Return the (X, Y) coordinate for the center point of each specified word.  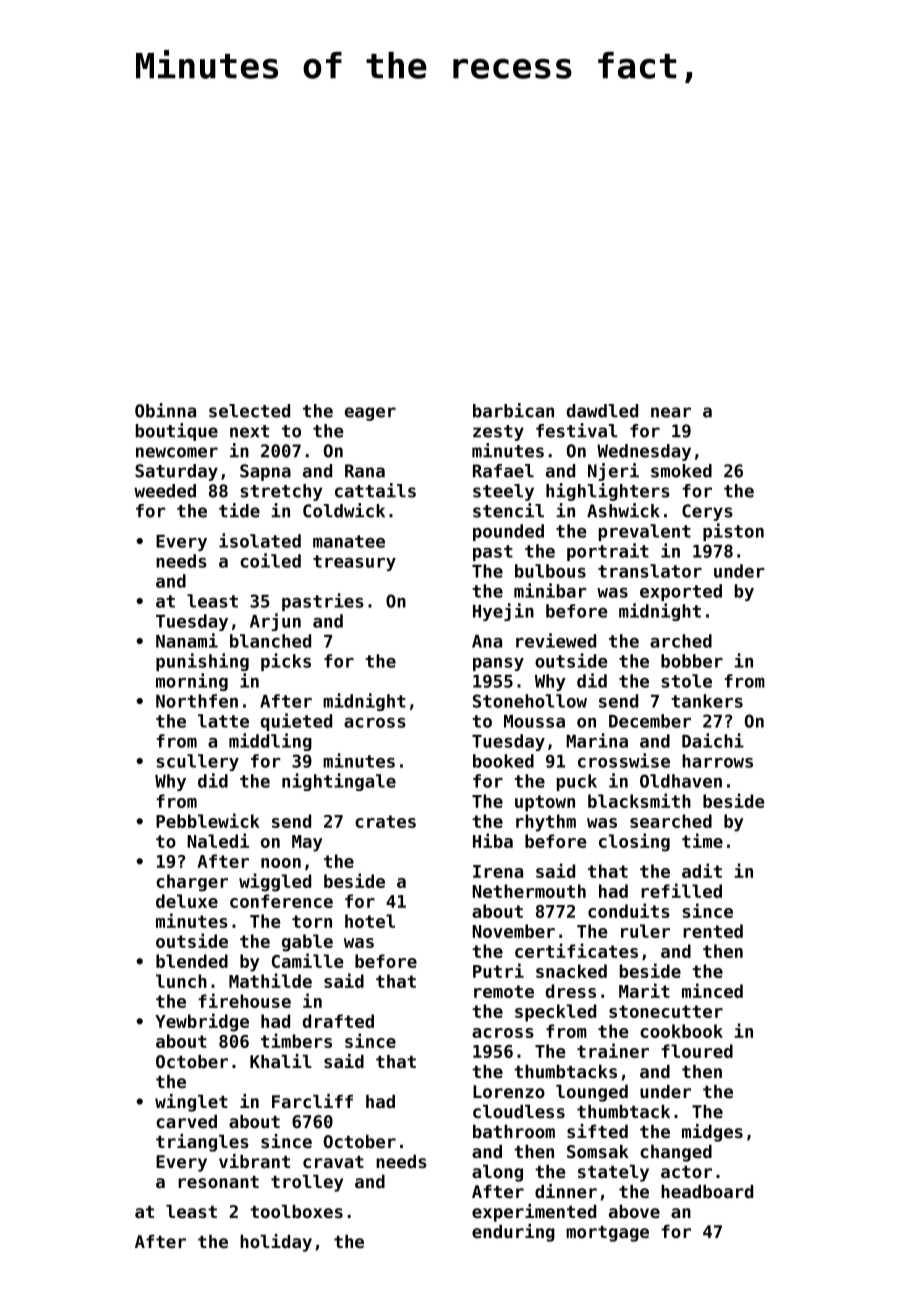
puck (577, 782)
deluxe (187, 901)
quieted (296, 722)
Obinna (165, 410)
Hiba (493, 840)
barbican (513, 410)
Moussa (534, 721)
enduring (513, 1233)
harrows (717, 761)
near (671, 412)
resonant (218, 1182)
